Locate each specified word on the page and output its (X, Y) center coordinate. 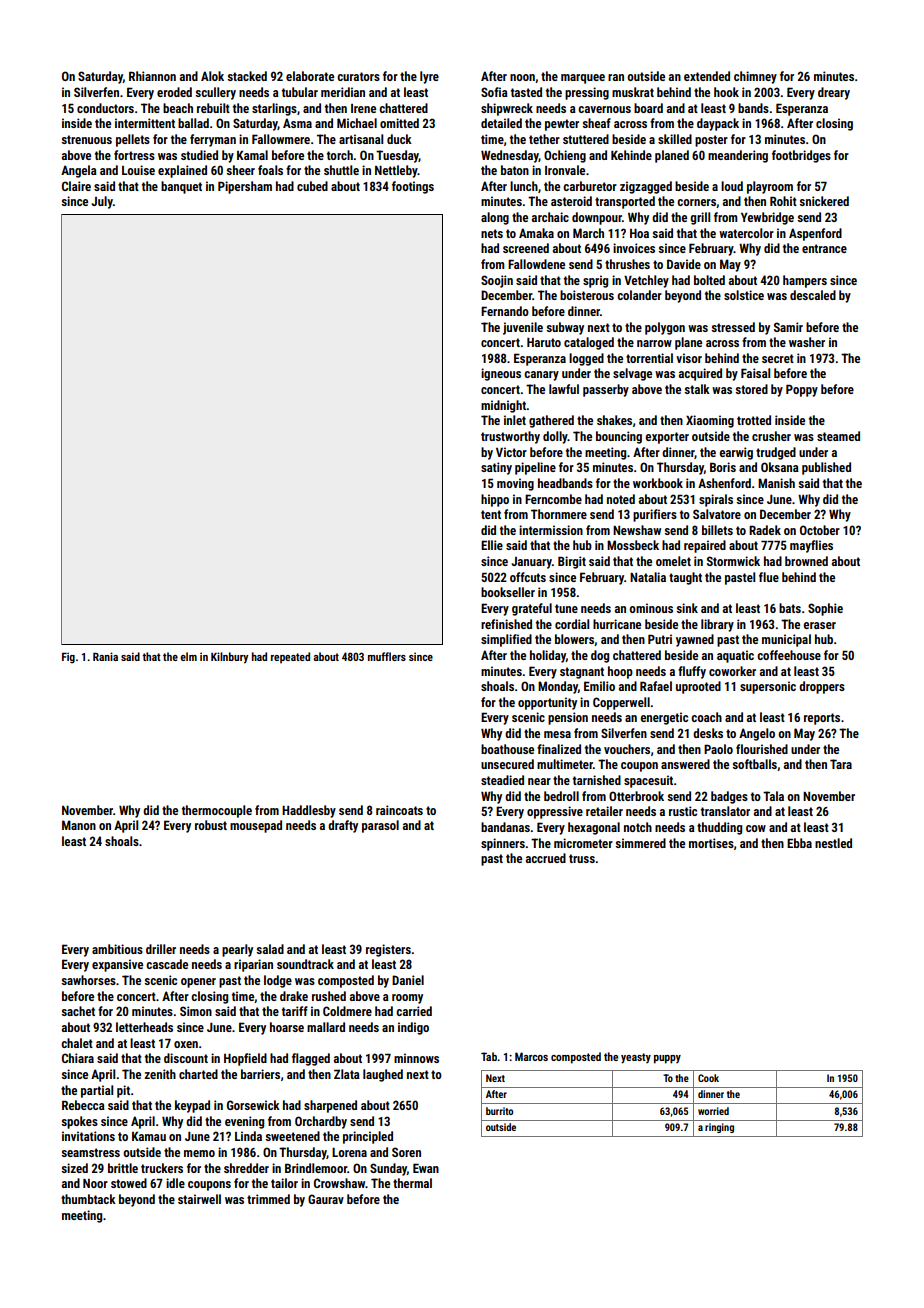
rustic (683, 811)
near (539, 781)
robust (211, 825)
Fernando (505, 311)
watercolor (746, 233)
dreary (834, 93)
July (102, 202)
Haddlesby (309, 811)
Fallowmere (281, 139)
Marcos (531, 1056)
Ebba (799, 843)
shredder (246, 1168)
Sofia (494, 92)
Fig (68, 658)
